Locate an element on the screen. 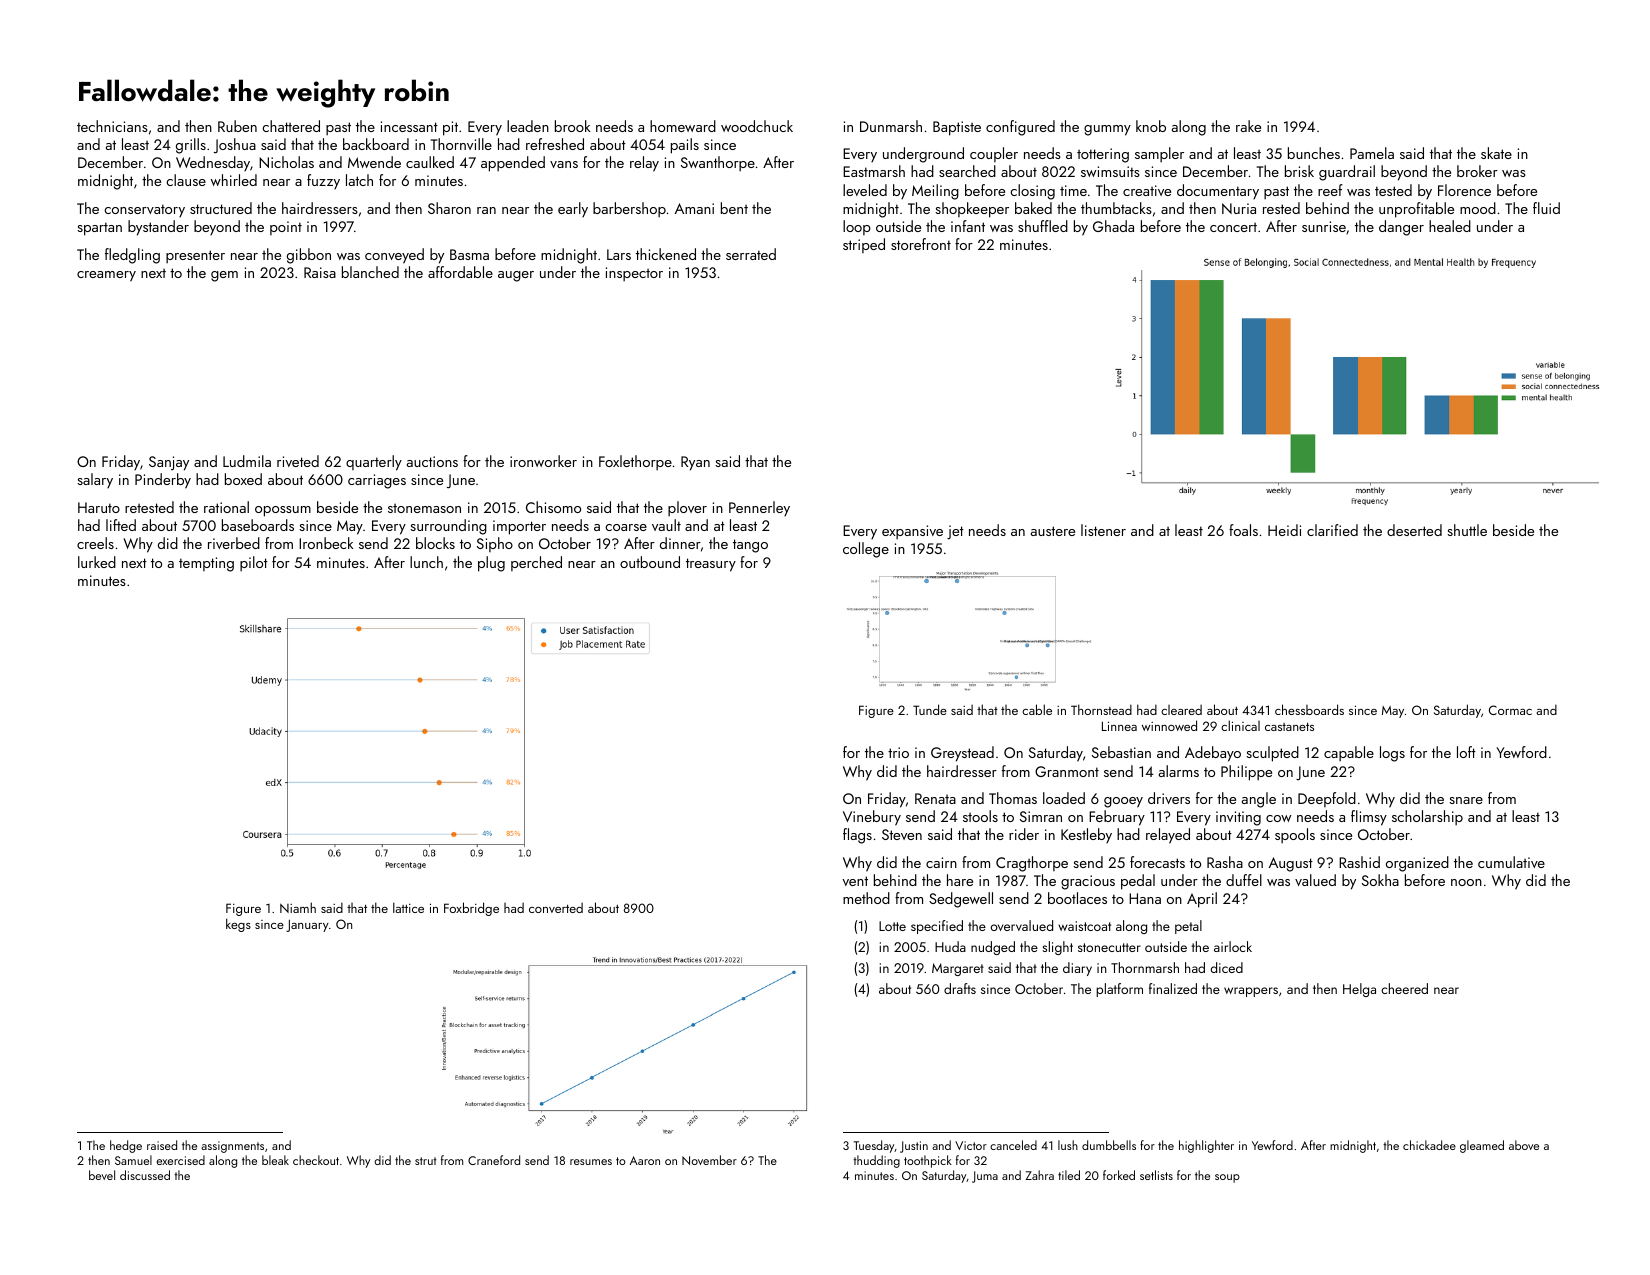  austere is located at coordinates (1053, 531).
